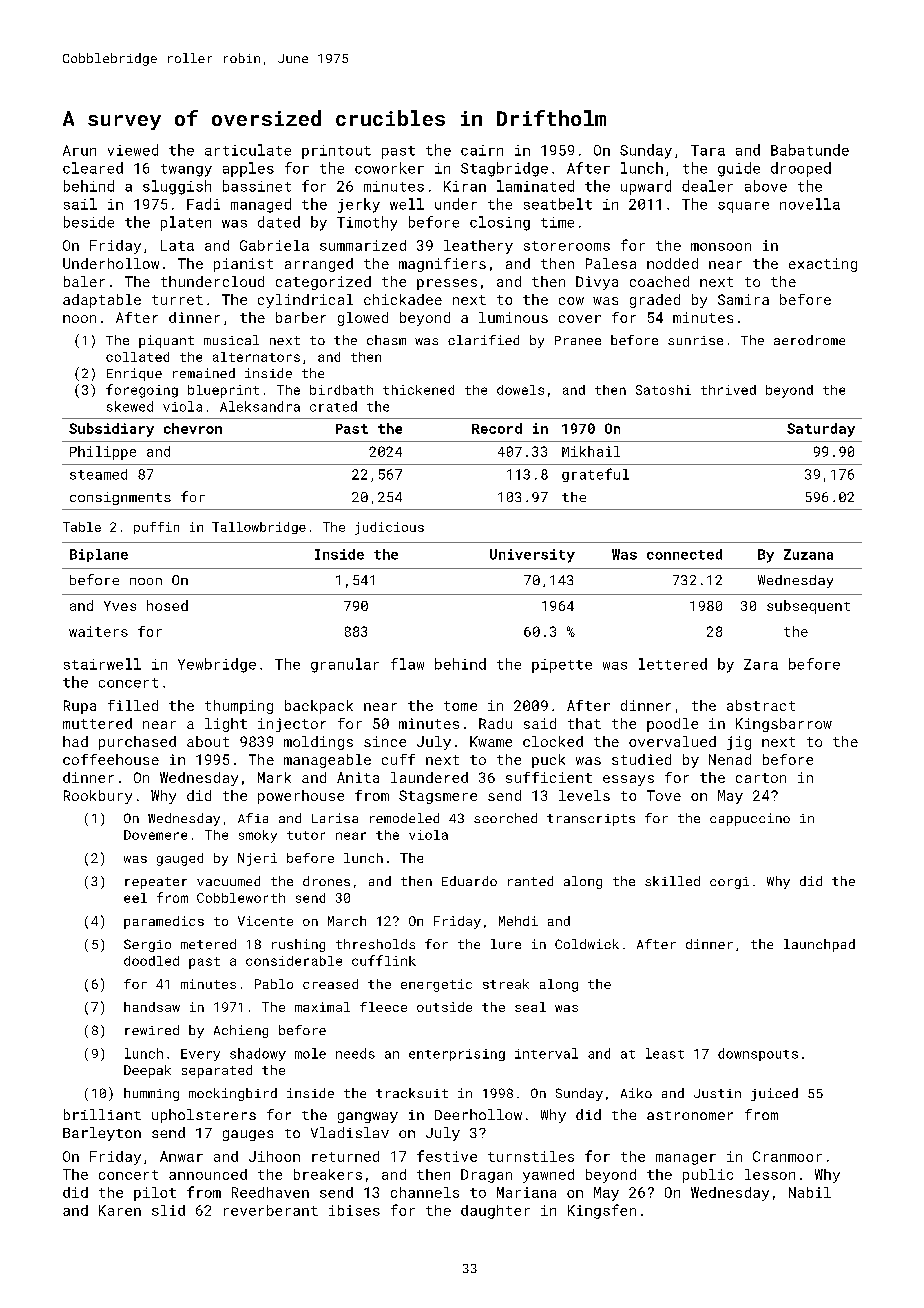  I want to click on enterprising, so click(457, 1055).
